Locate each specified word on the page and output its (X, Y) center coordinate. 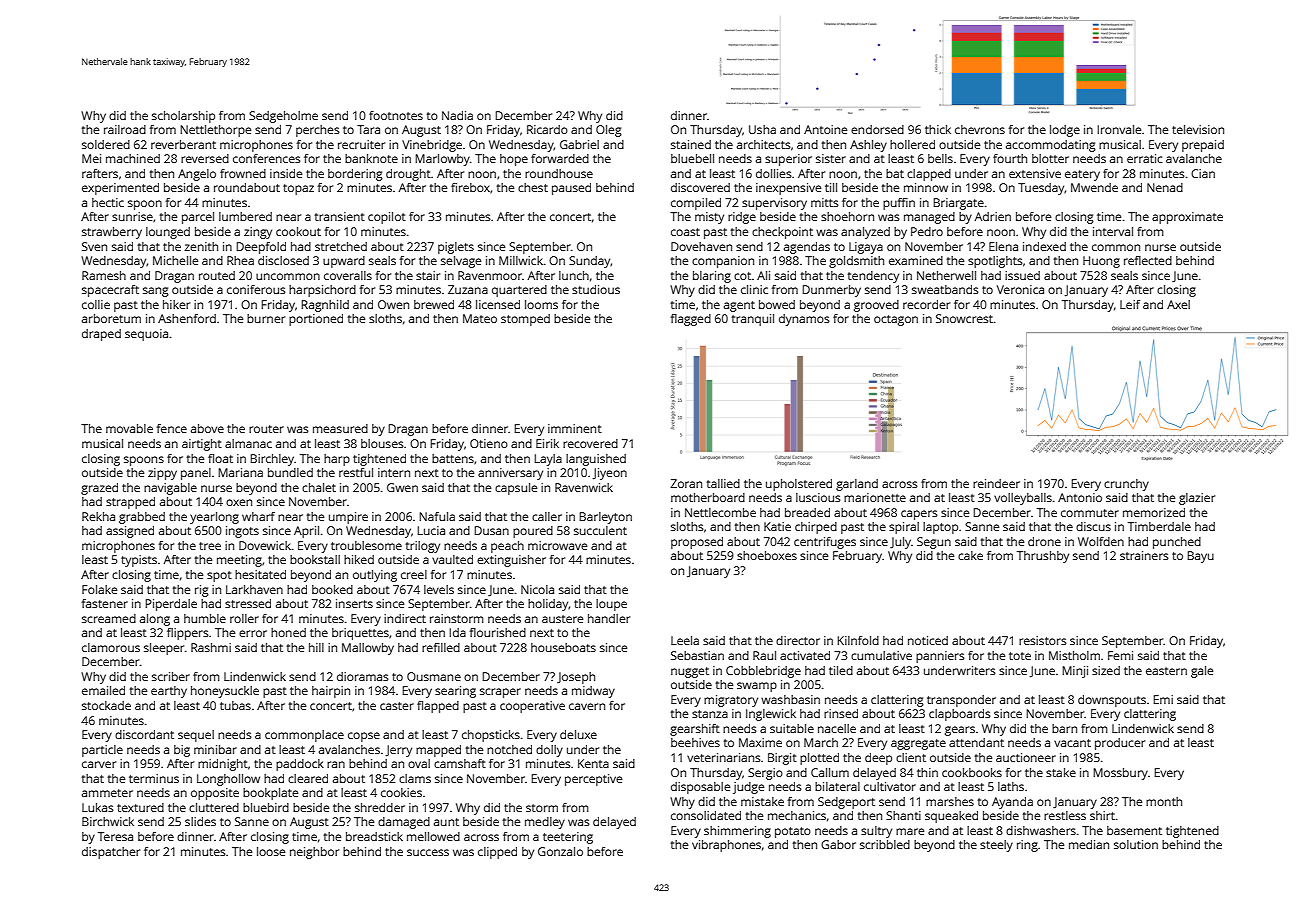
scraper (500, 693)
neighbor (314, 853)
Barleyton (605, 518)
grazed (99, 489)
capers (919, 515)
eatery (1082, 175)
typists (139, 561)
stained (691, 144)
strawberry (112, 233)
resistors (1043, 640)
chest (533, 187)
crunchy (1126, 485)
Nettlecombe (720, 512)
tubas (235, 705)
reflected (1148, 260)
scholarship (183, 117)
